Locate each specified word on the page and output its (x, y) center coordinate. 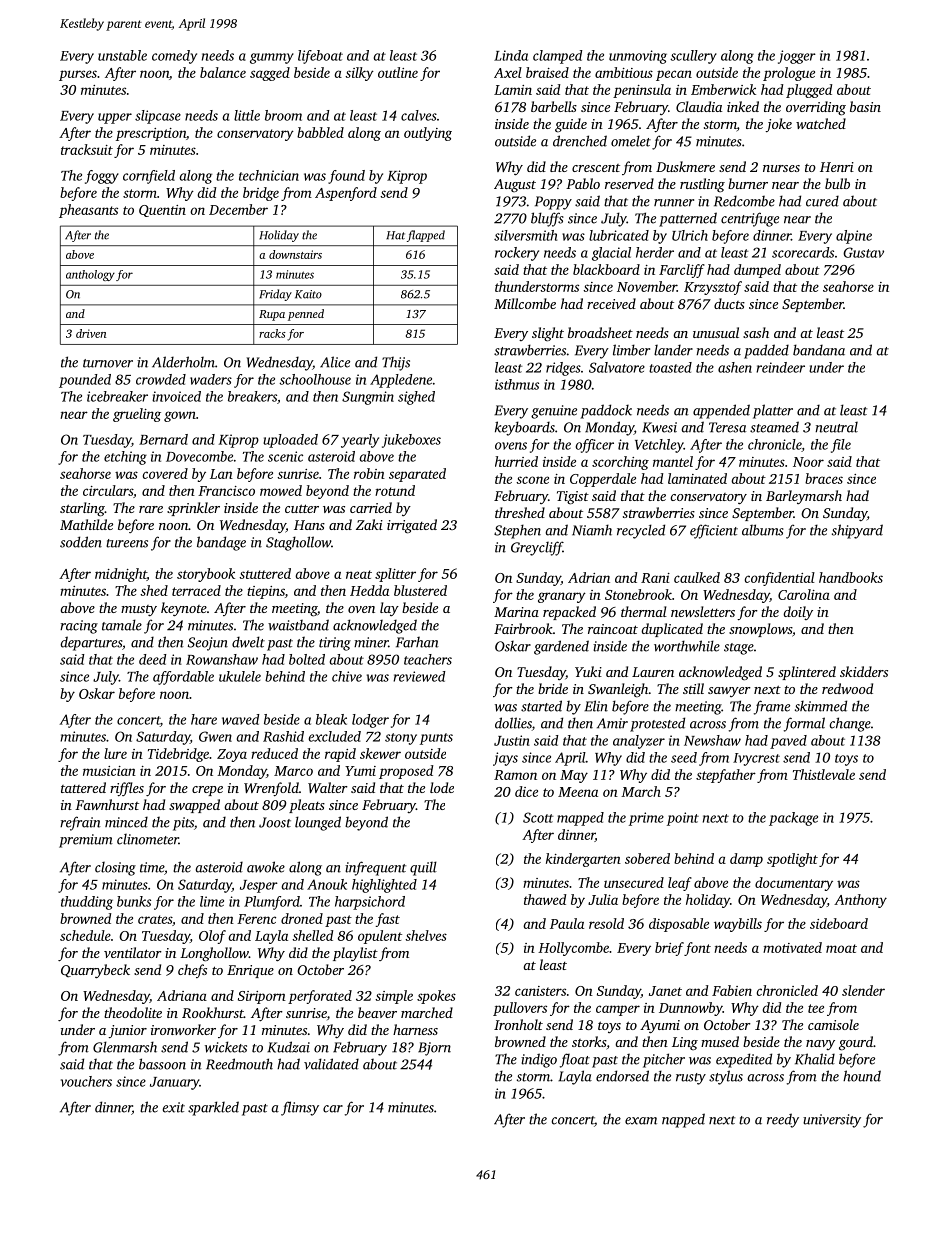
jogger (797, 57)
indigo (539, 1060)
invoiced (176, 396)
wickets (226, 1047)
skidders (864, 671)
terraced (196, 590)
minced (126, 822)
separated (417, 475)
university (832, 1121)
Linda (511, 55)
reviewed (419, 676)
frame (772, 707)
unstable (122, 55)
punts (436, 739)
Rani (655, 578)
